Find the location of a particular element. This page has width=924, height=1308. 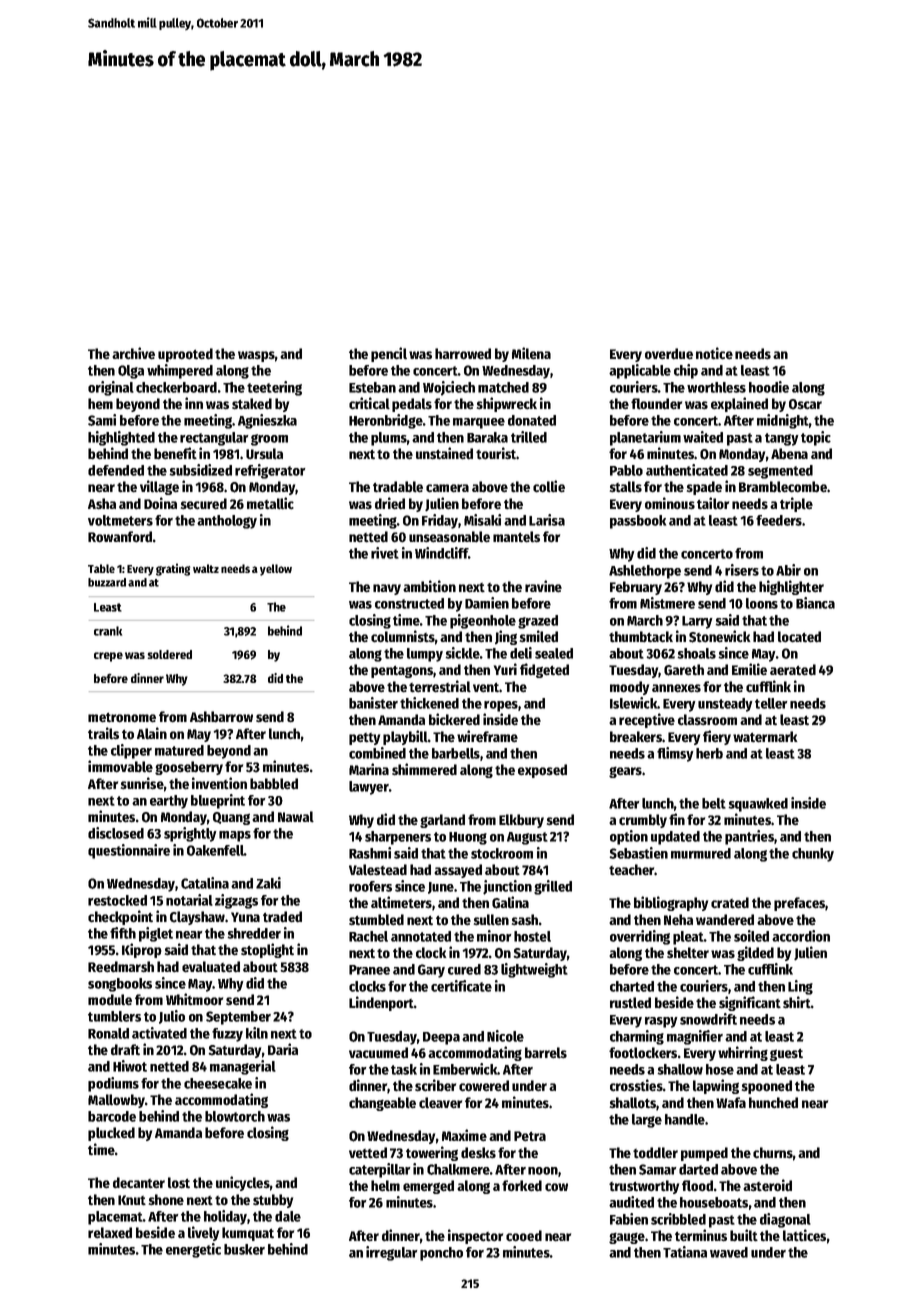

groom is located at coordinates (269, 440).
